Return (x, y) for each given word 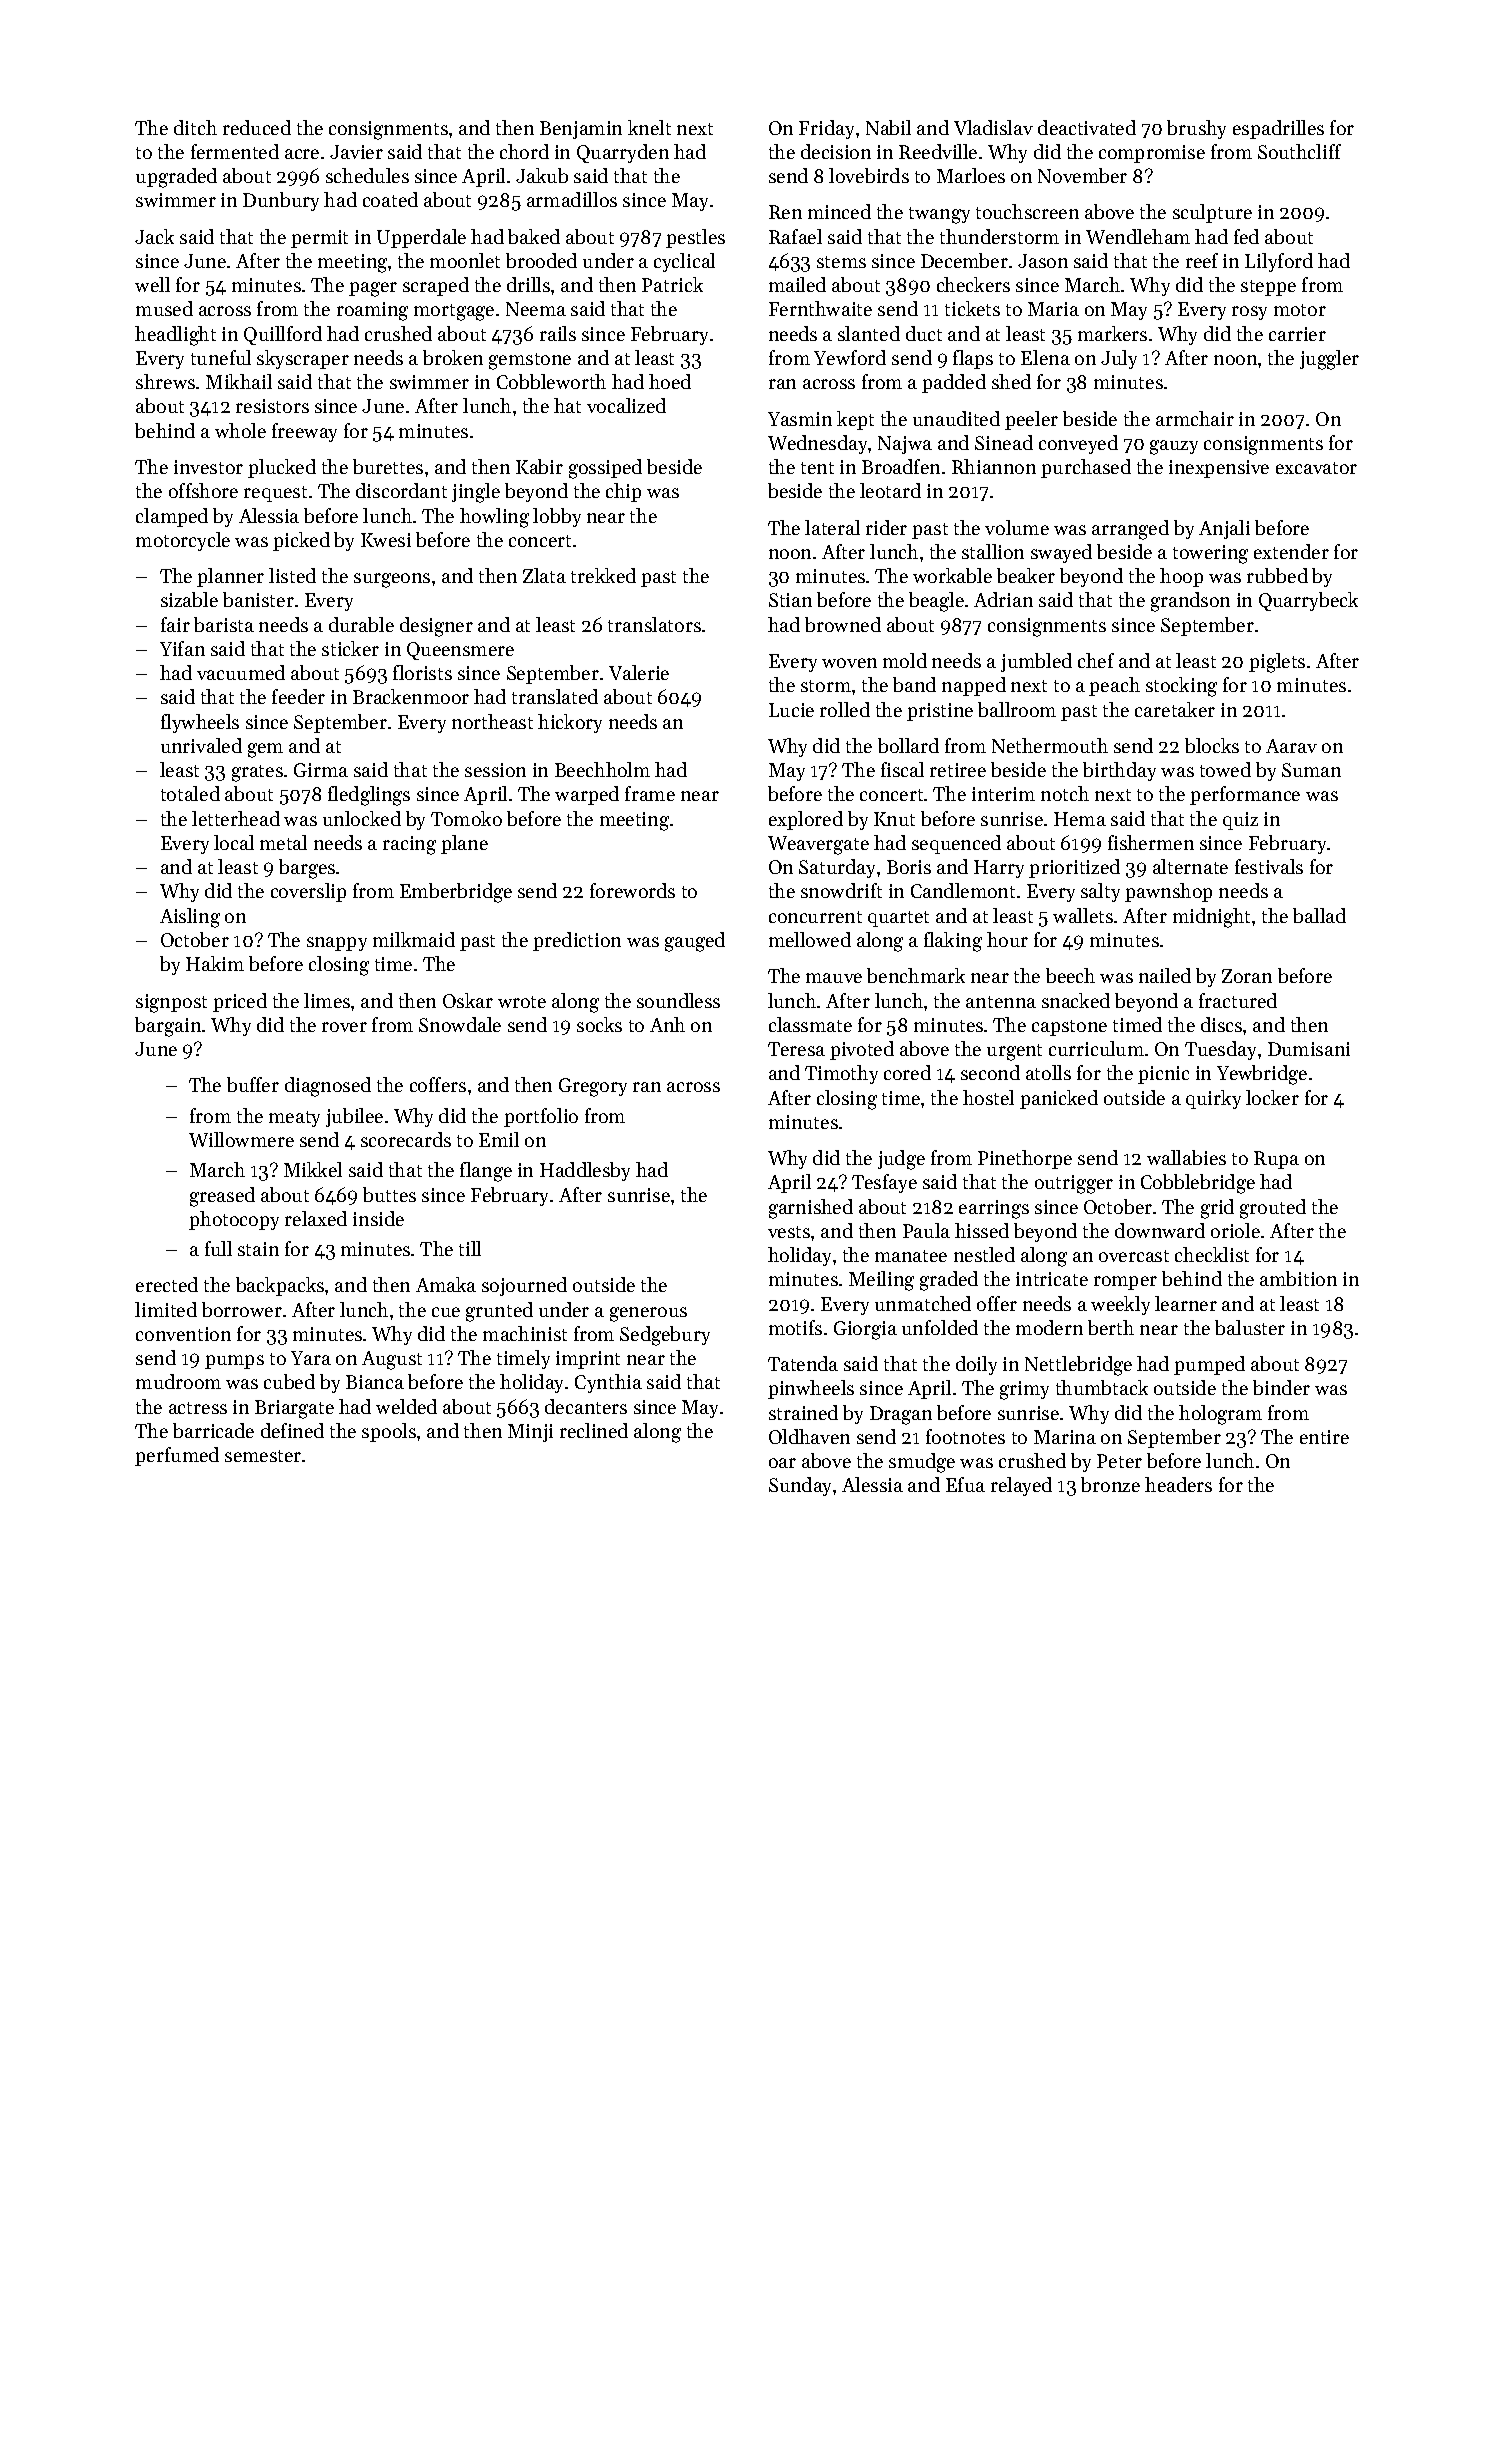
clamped (172, 517)
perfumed (177, 1456)
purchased (1086, 468)
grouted (1273, 1209)
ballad (1319, 915)
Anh (667, 1024)
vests (789, 1232)
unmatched (923, 1303)
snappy (337, 944)
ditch (195, 127)
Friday (826, 129)
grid (1217, 1209)
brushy (1196, 129)
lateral (832, 527)
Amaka (446, 1284)
